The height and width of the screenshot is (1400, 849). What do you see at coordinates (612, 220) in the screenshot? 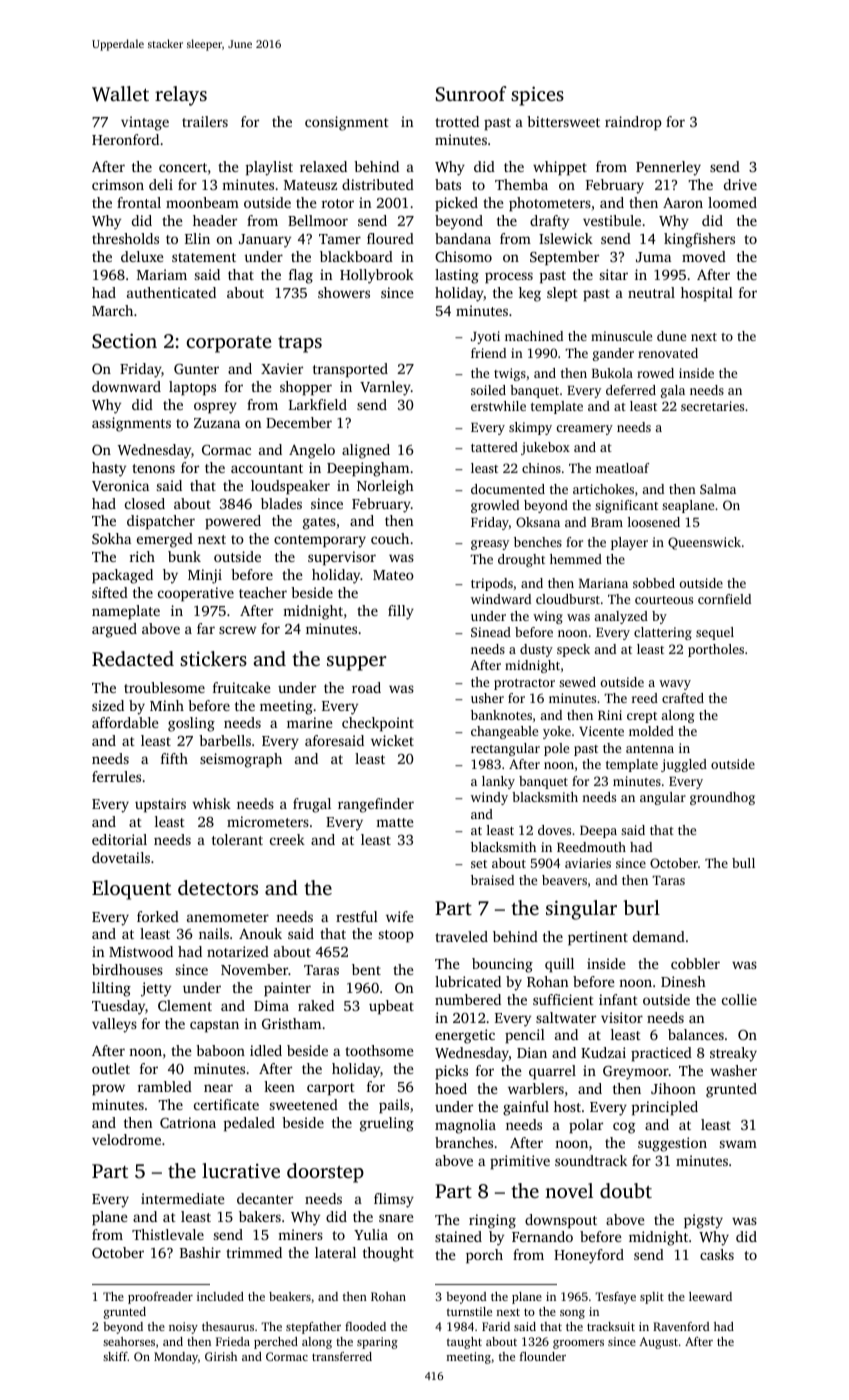
I see `vestibule` at bounding box center [612, 220].
